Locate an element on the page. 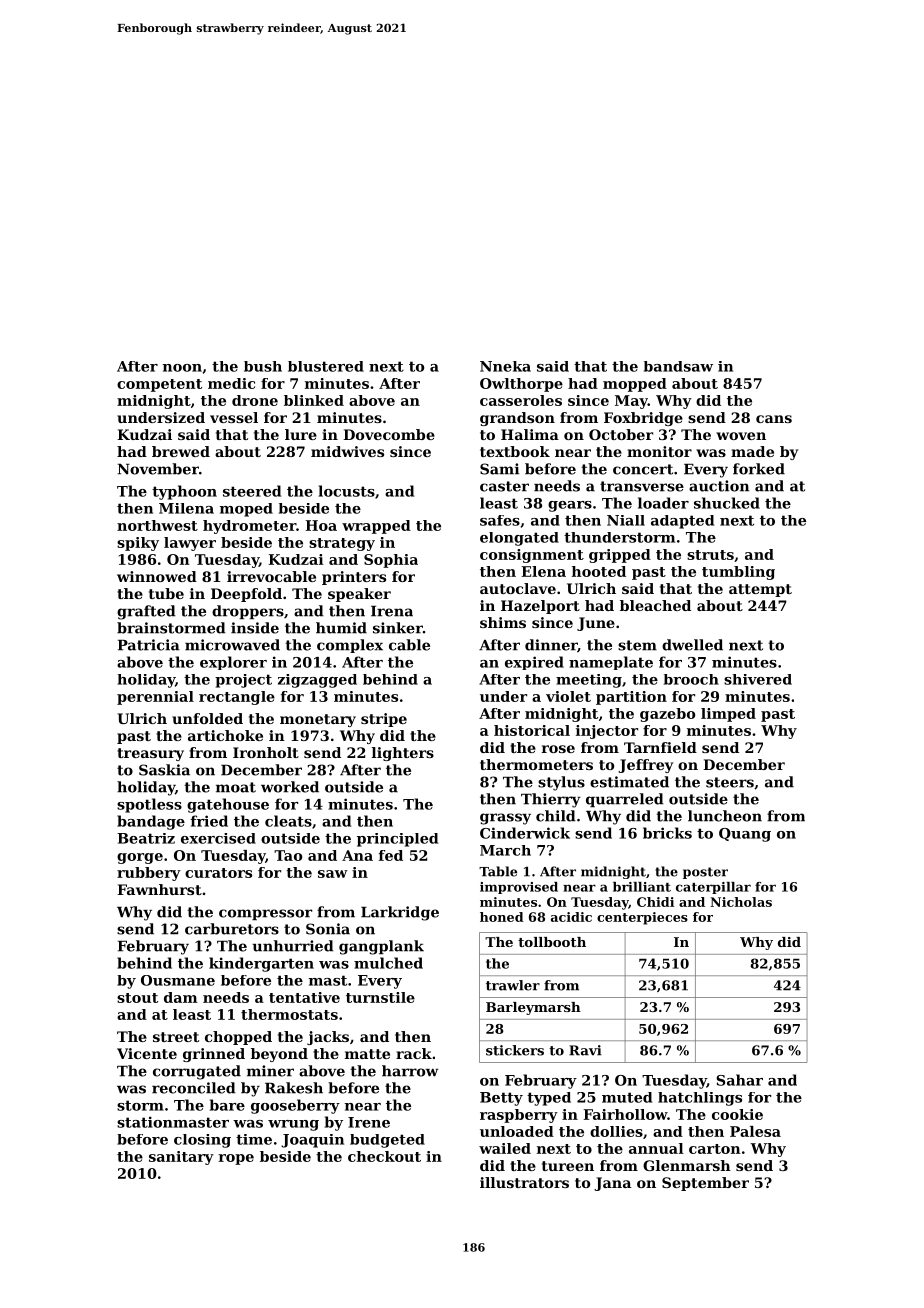 This image has height=1308, width=924. grassy is located at coordinates (505, 819).
